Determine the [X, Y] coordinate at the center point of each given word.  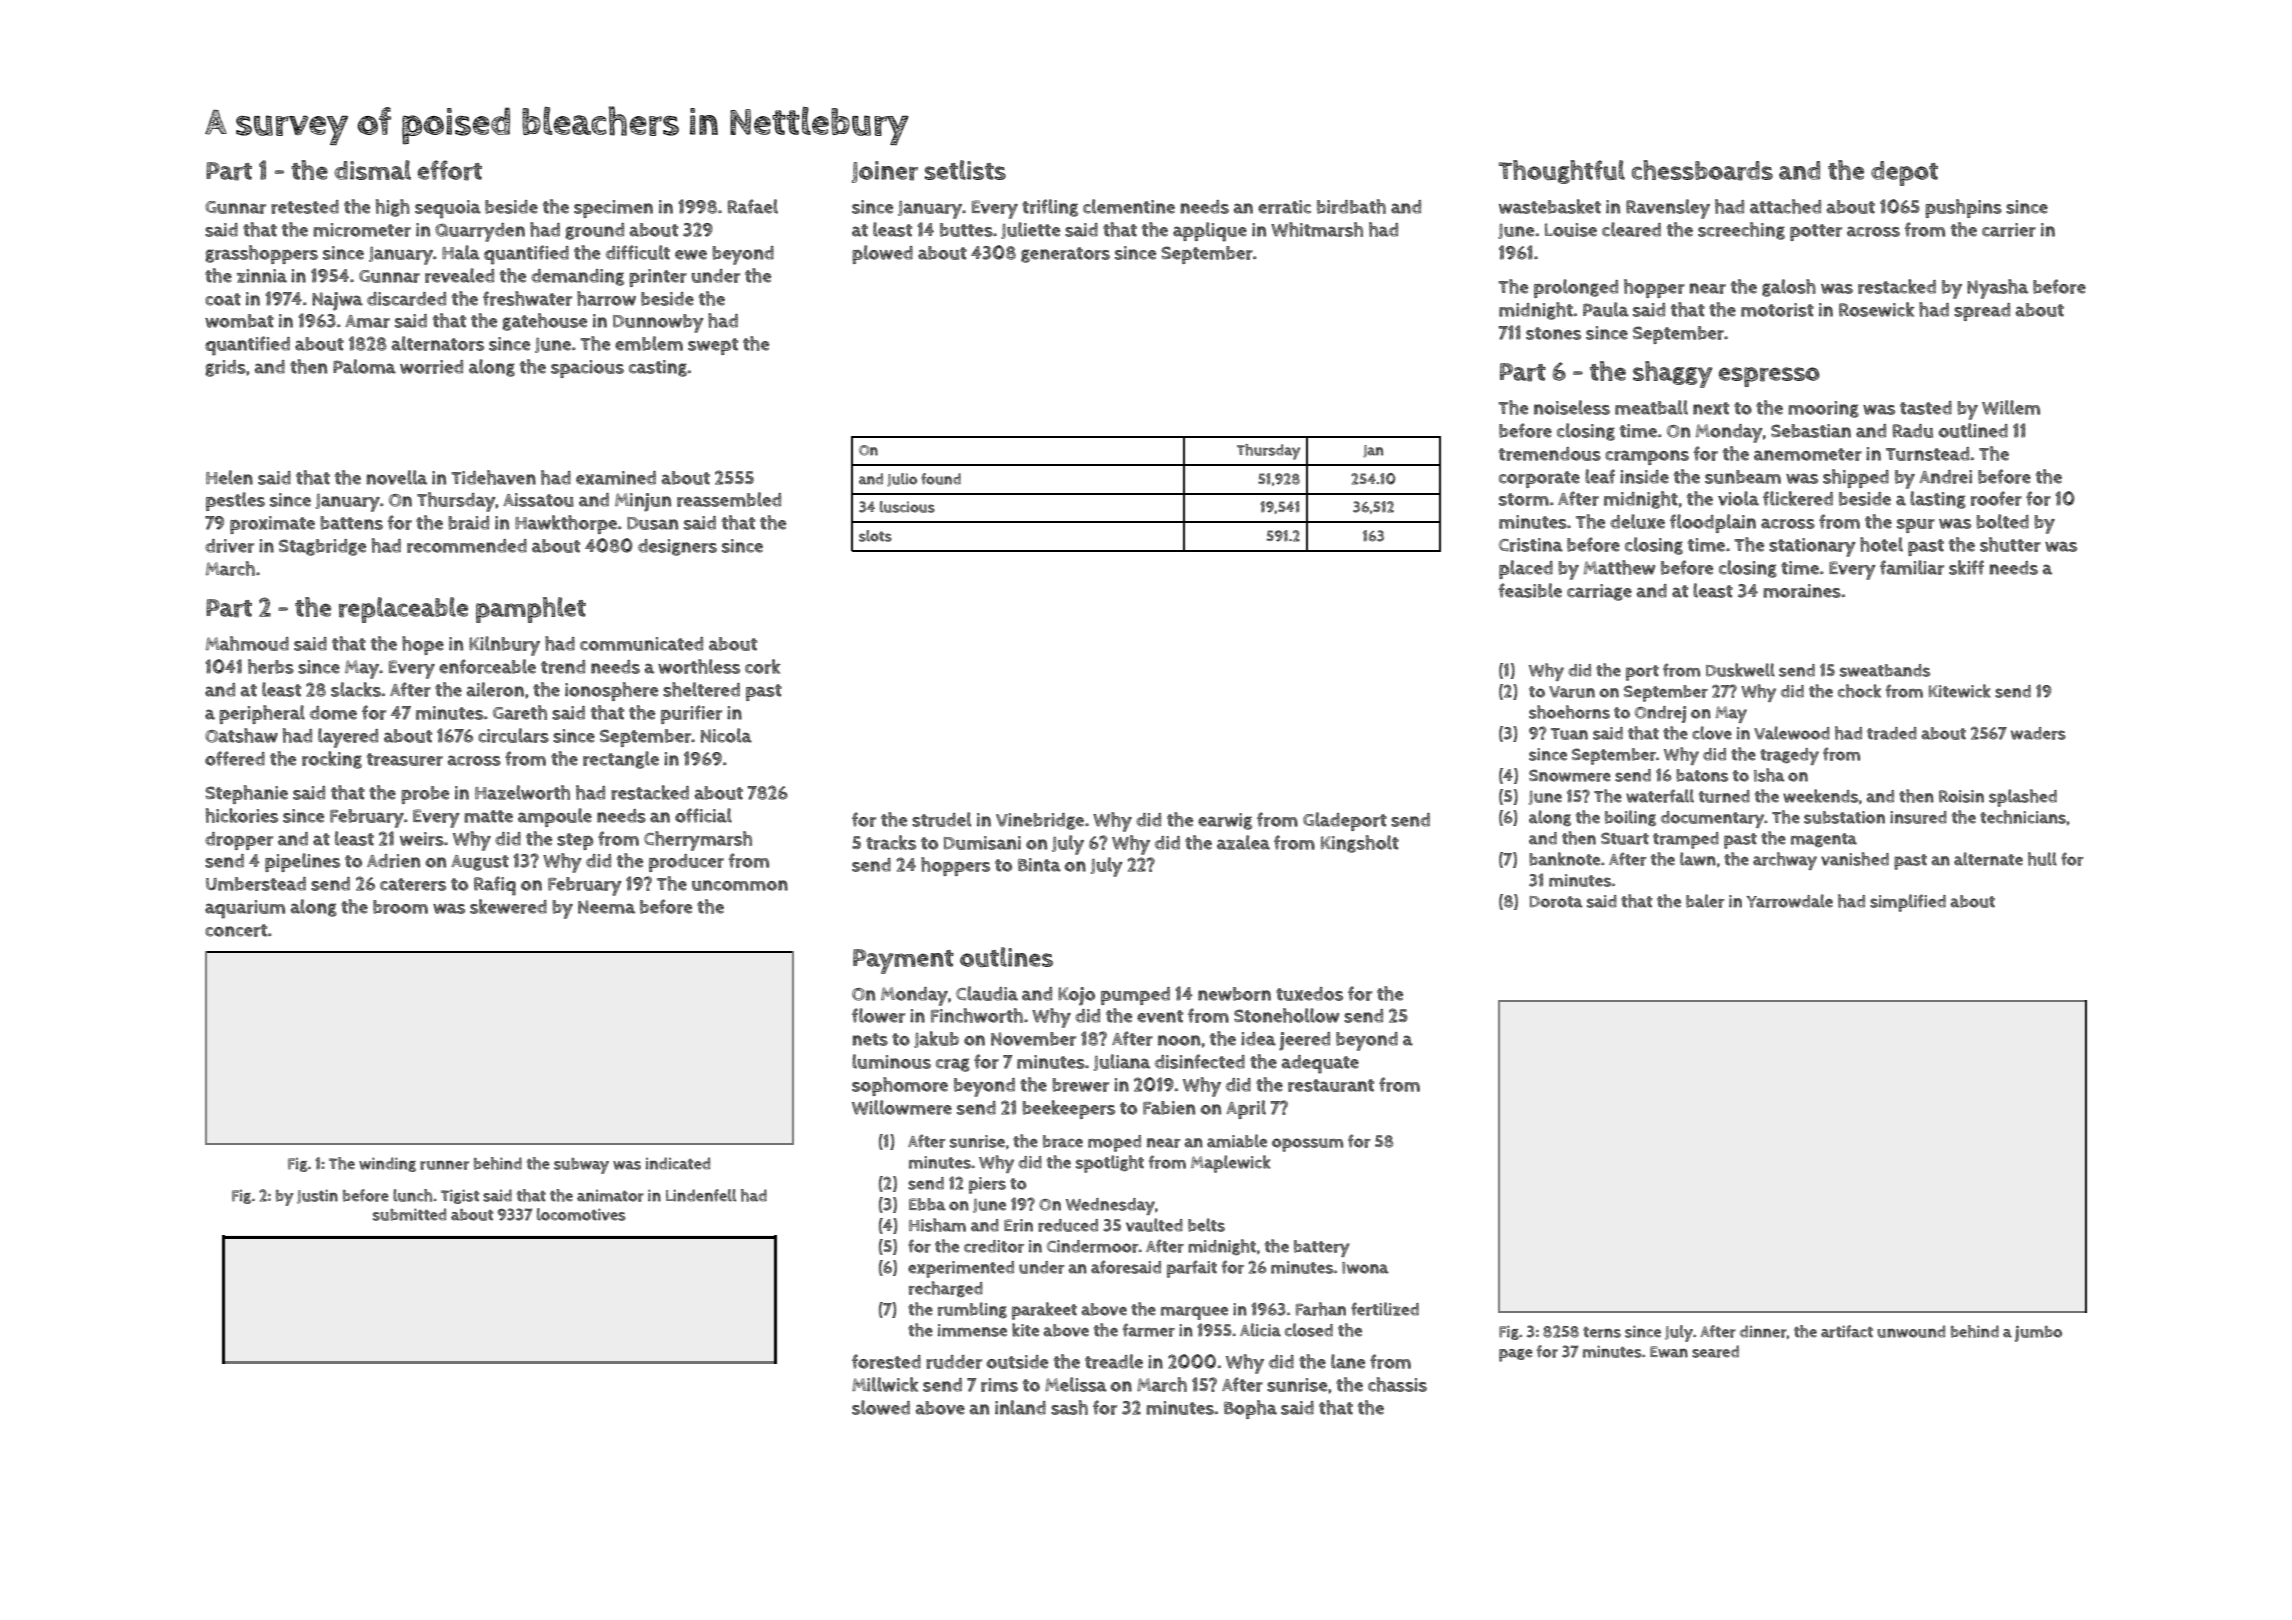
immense [972, 1330]
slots [875, 536]
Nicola [726, 735]
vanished [1855, 859]
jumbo [2038, 1334]
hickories [242, 815]
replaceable [403, 610]
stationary [1812, 547]
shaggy [1673, 374]
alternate [1988, 859]
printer [658, 278]
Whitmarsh [1317, 229]
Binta [1039, 865]
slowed [881, 1407]
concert [236, 930]
